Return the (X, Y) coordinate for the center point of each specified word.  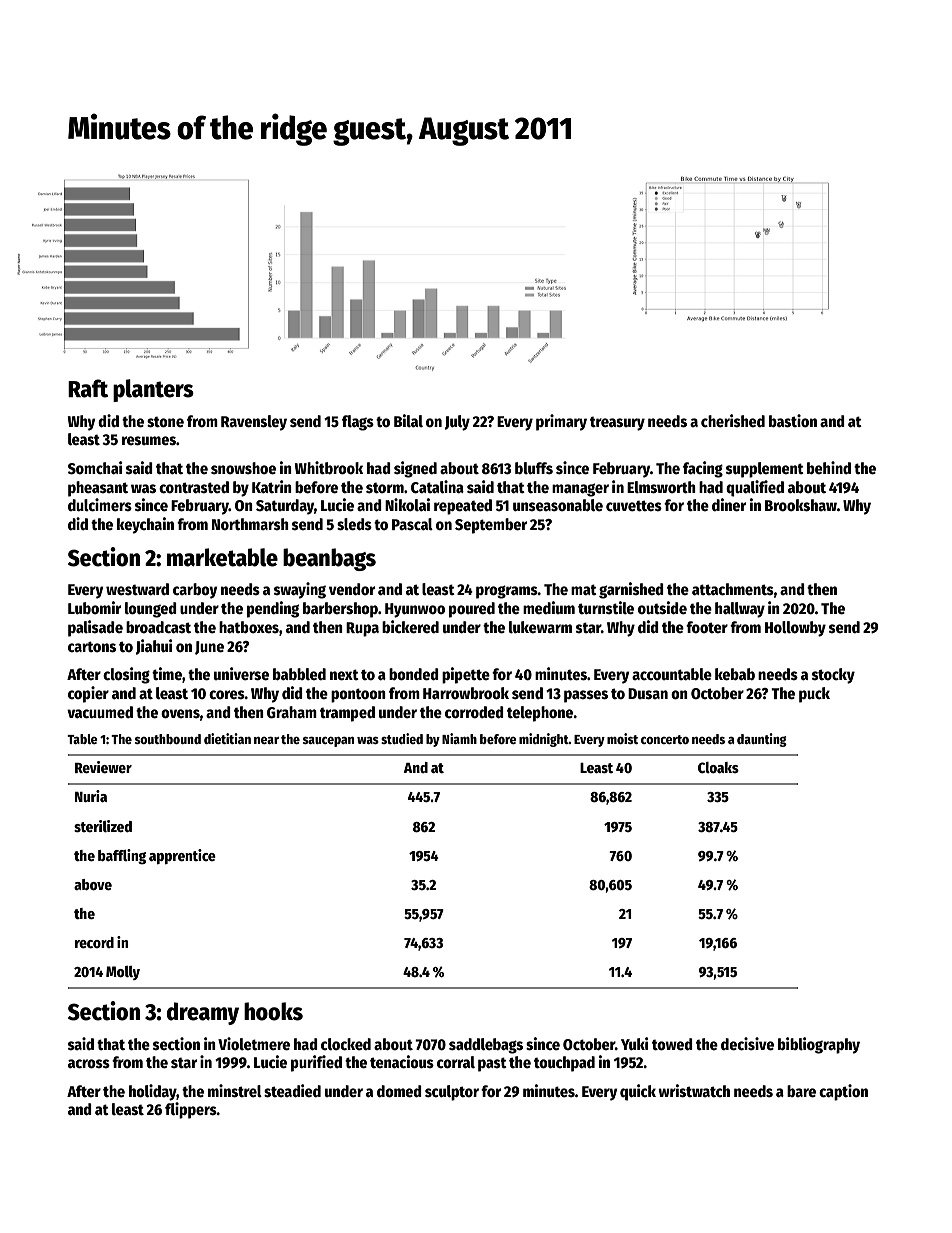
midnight (544, 740)
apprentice (182, 856)
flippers (191, 1110)
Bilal (408, 420)
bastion (793, 421)
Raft (88, 388)
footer (707, 627)
